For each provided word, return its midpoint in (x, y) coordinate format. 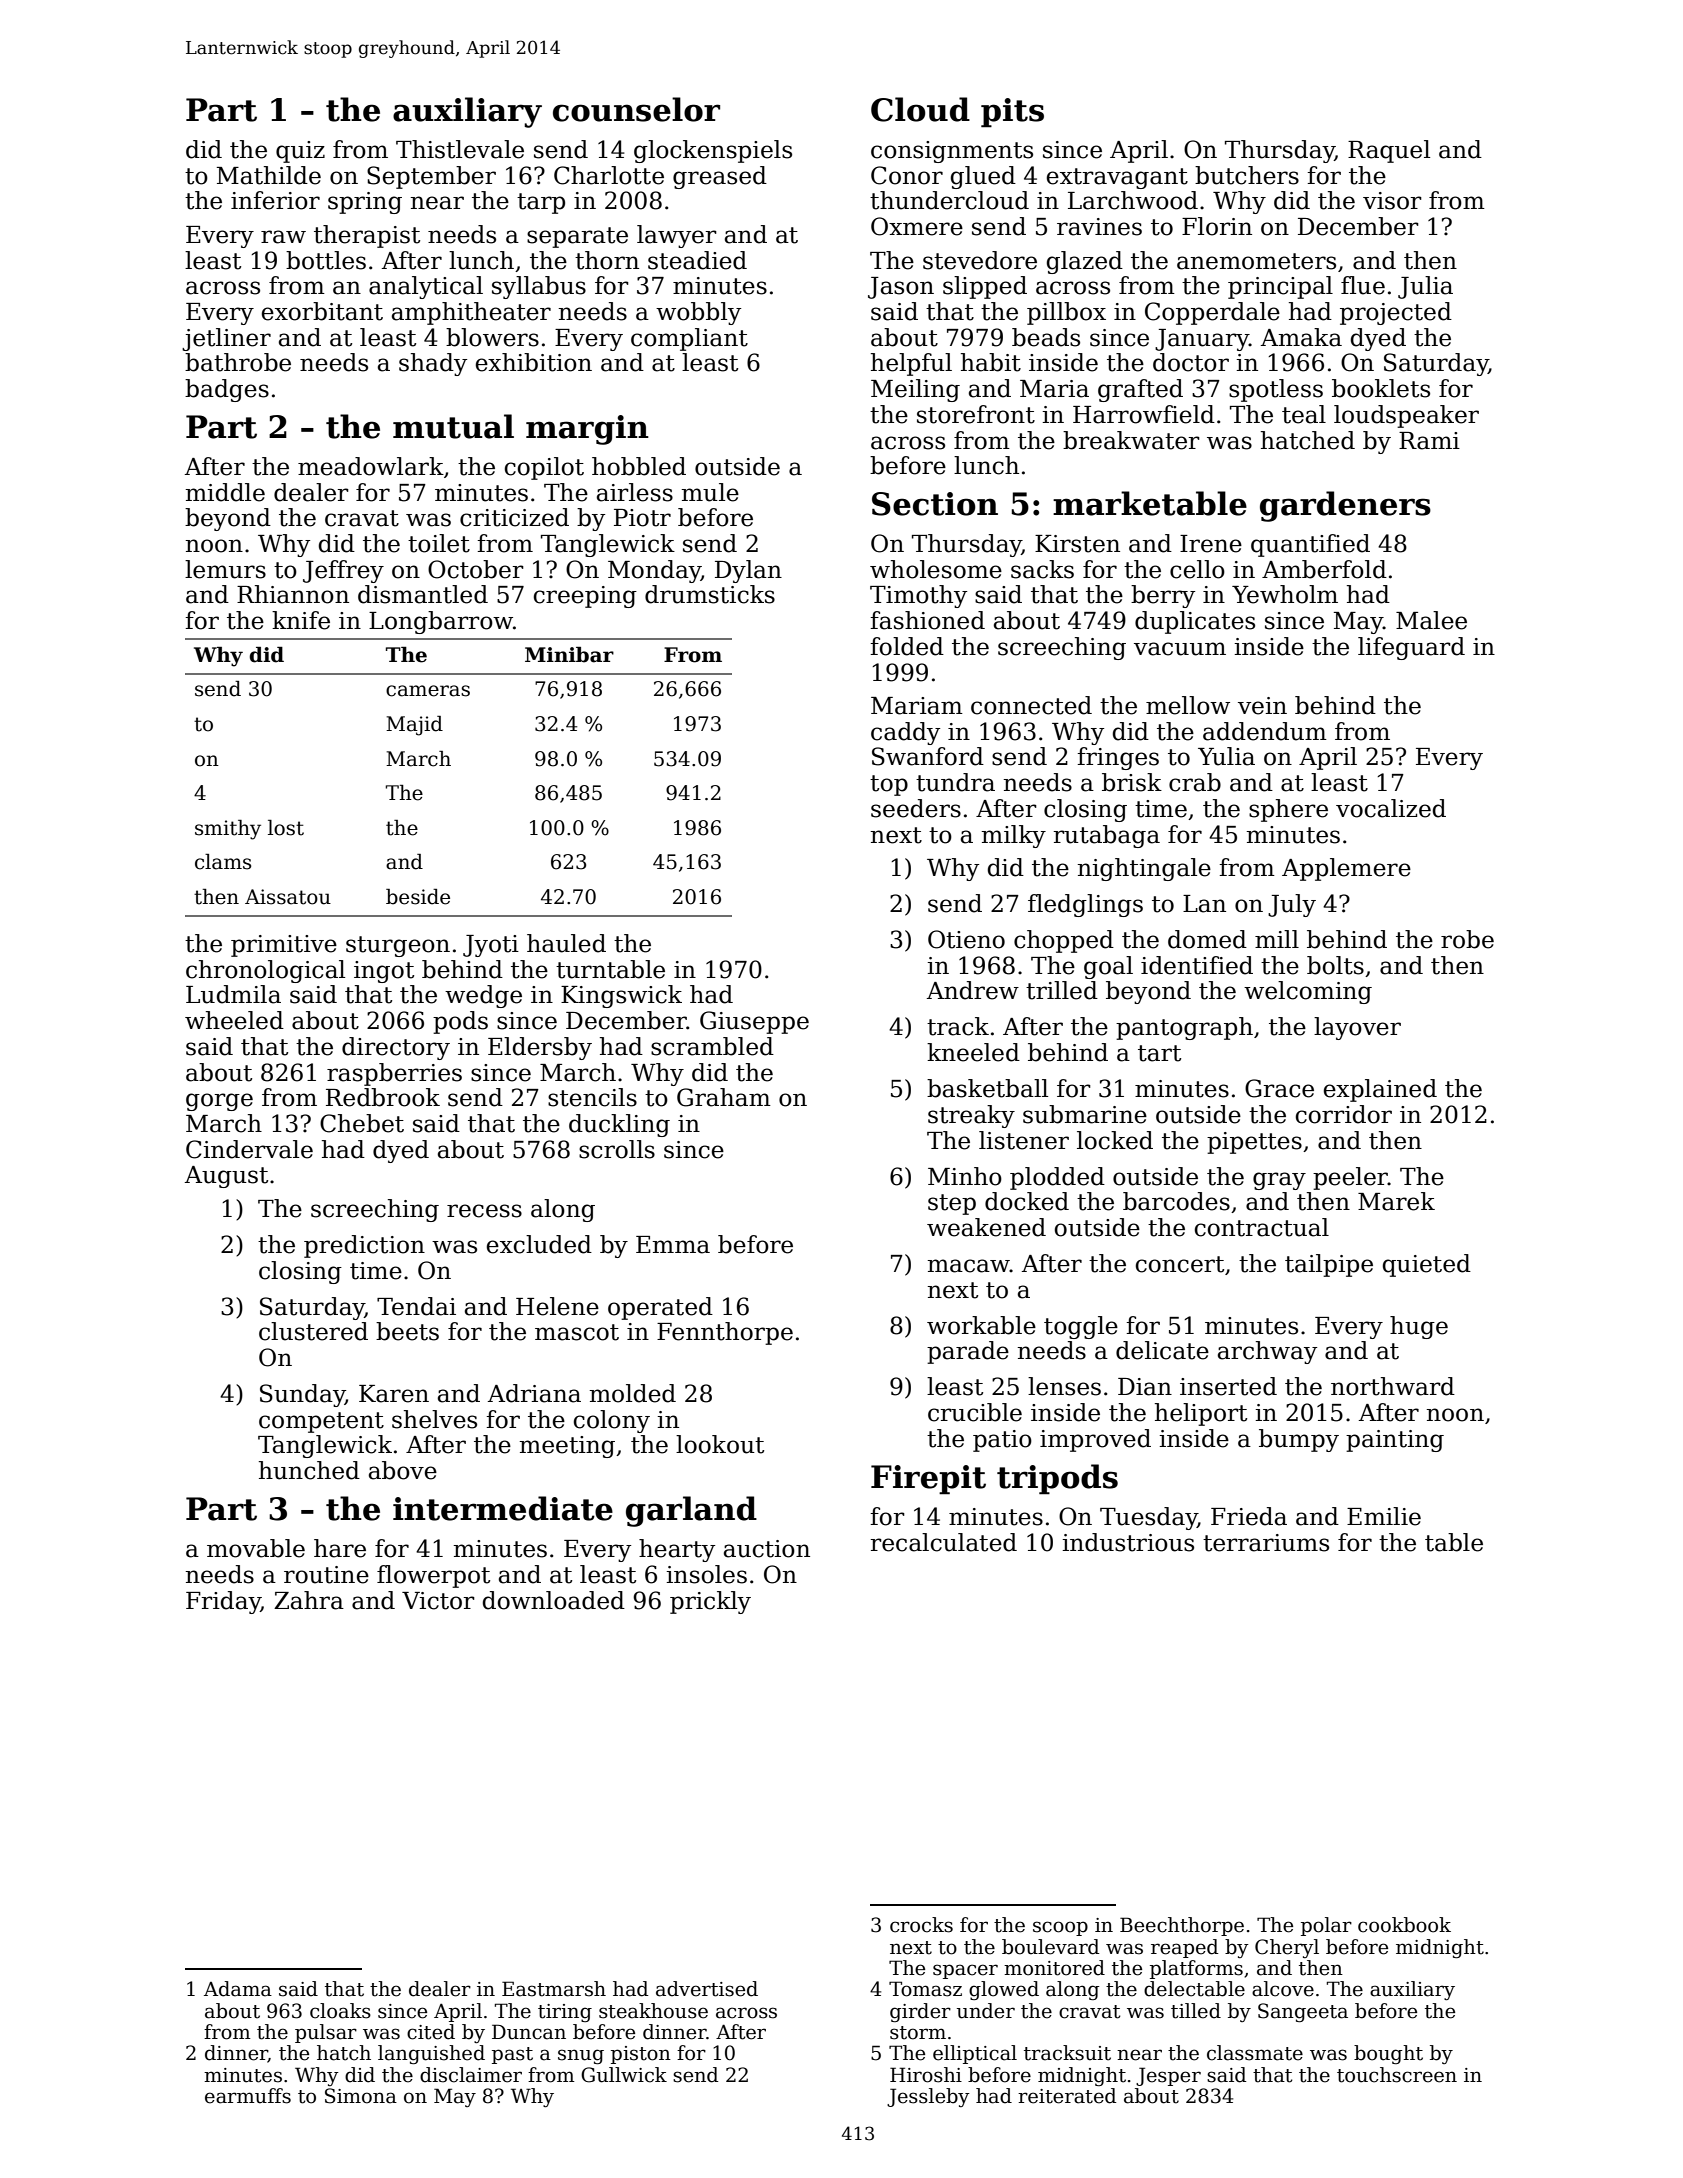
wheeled (234, 1020)
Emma (673, 1245)
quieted (1427, 1265)
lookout (720, 1444)
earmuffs (248, 2096)
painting (1395, 1441)
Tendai (416, 1306)
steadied (697, 260)
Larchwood (1133, 200)
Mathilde (269, 175)
